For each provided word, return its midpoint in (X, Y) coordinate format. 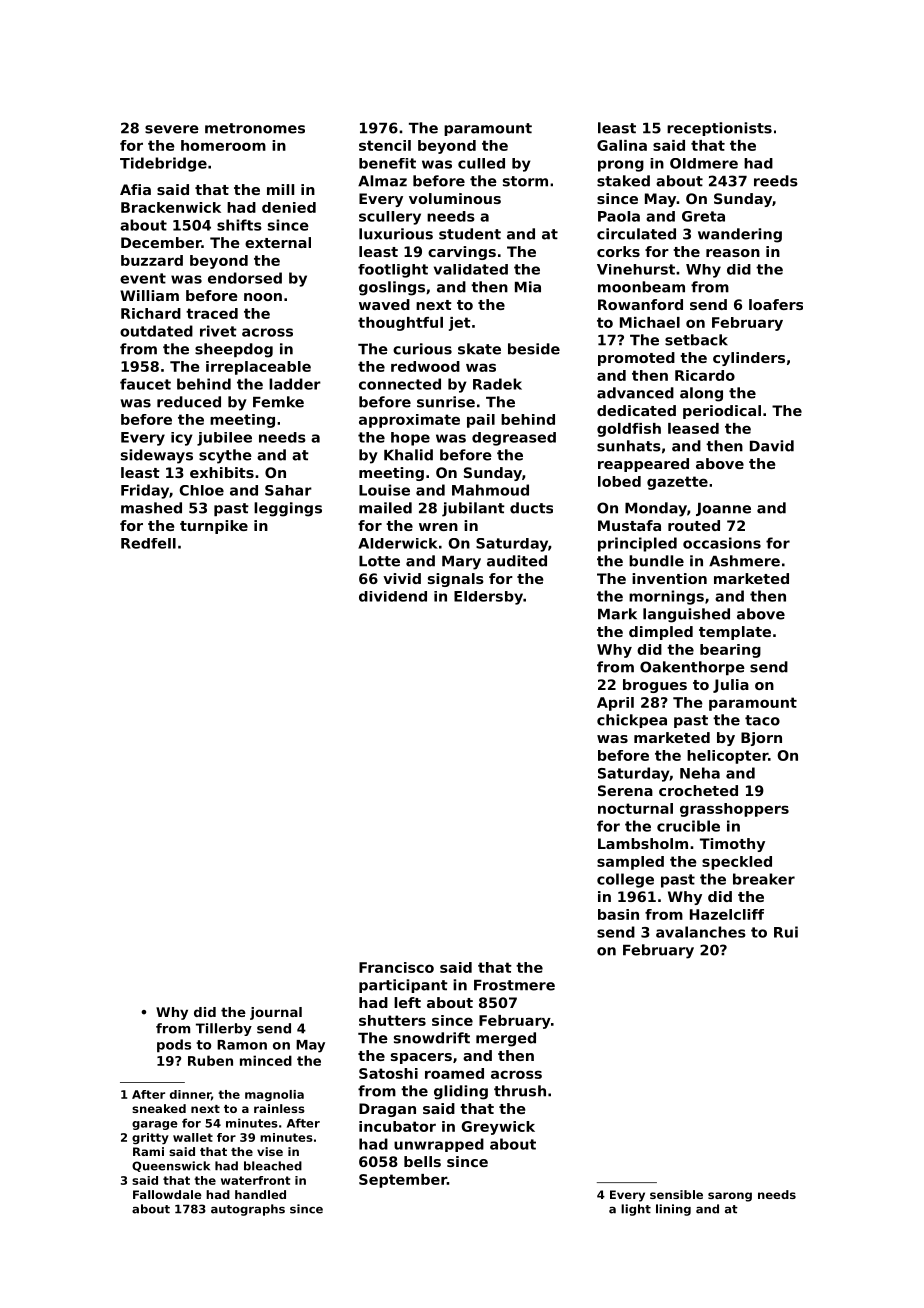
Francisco (396, 967)
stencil (385, 145)
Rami (148, 1151)
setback (696, 340)
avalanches (701, 932)
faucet (145, 384)
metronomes (255, 128)
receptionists (719, 129)
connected (400, 384)
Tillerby (224, 1029)
